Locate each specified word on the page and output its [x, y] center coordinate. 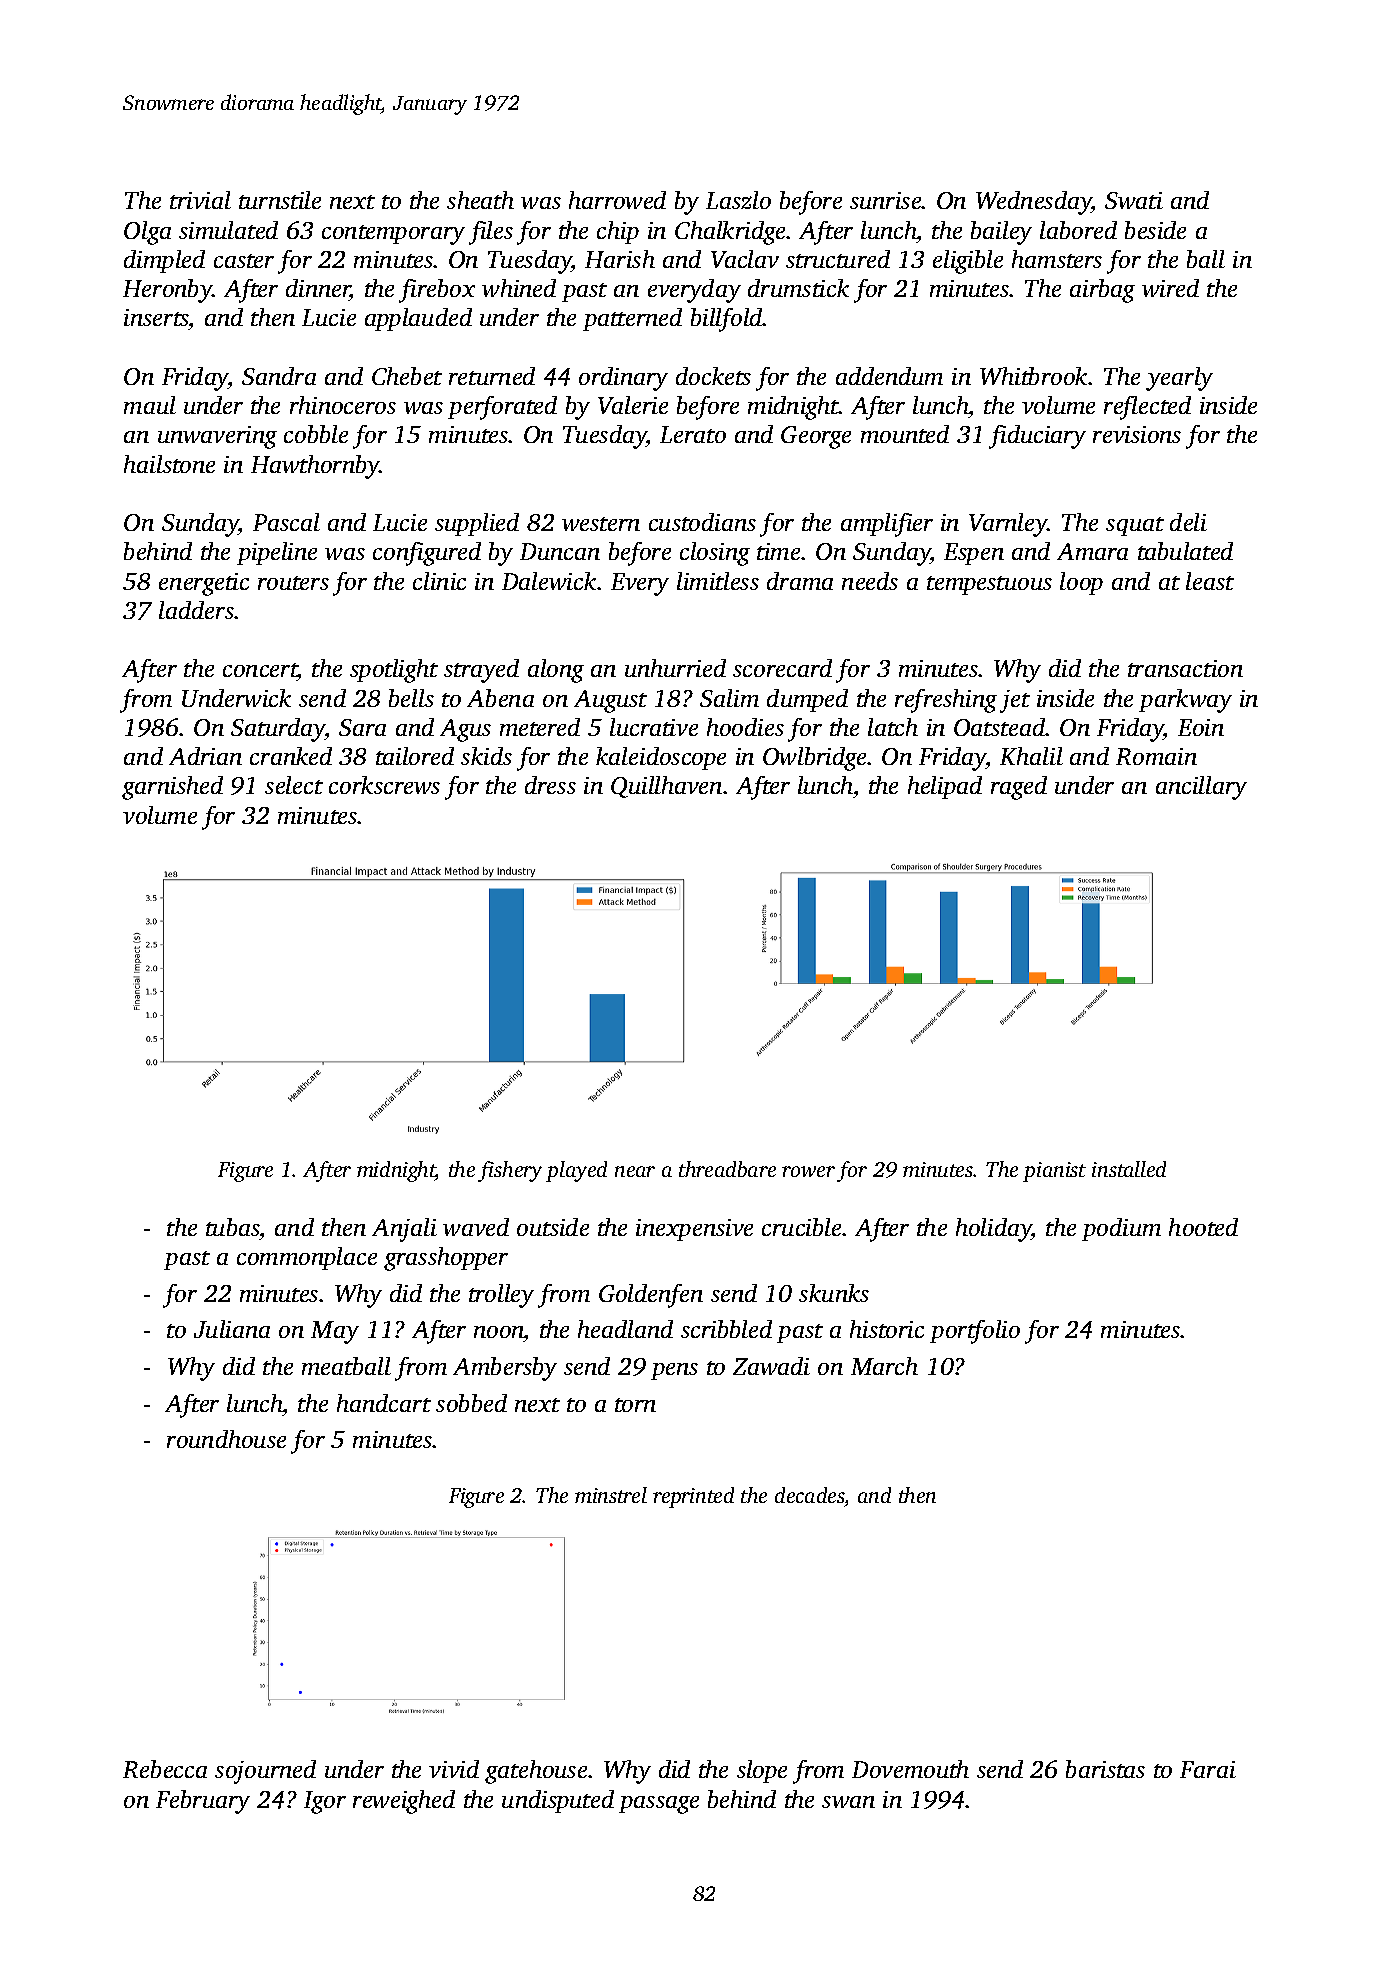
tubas [233, 1227]
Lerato [693, 434]
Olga [147, 233]
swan [848, 1802]
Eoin [1201, 727]
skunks [834, 1293]
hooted [1203, 1227]
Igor [325, 1802]
